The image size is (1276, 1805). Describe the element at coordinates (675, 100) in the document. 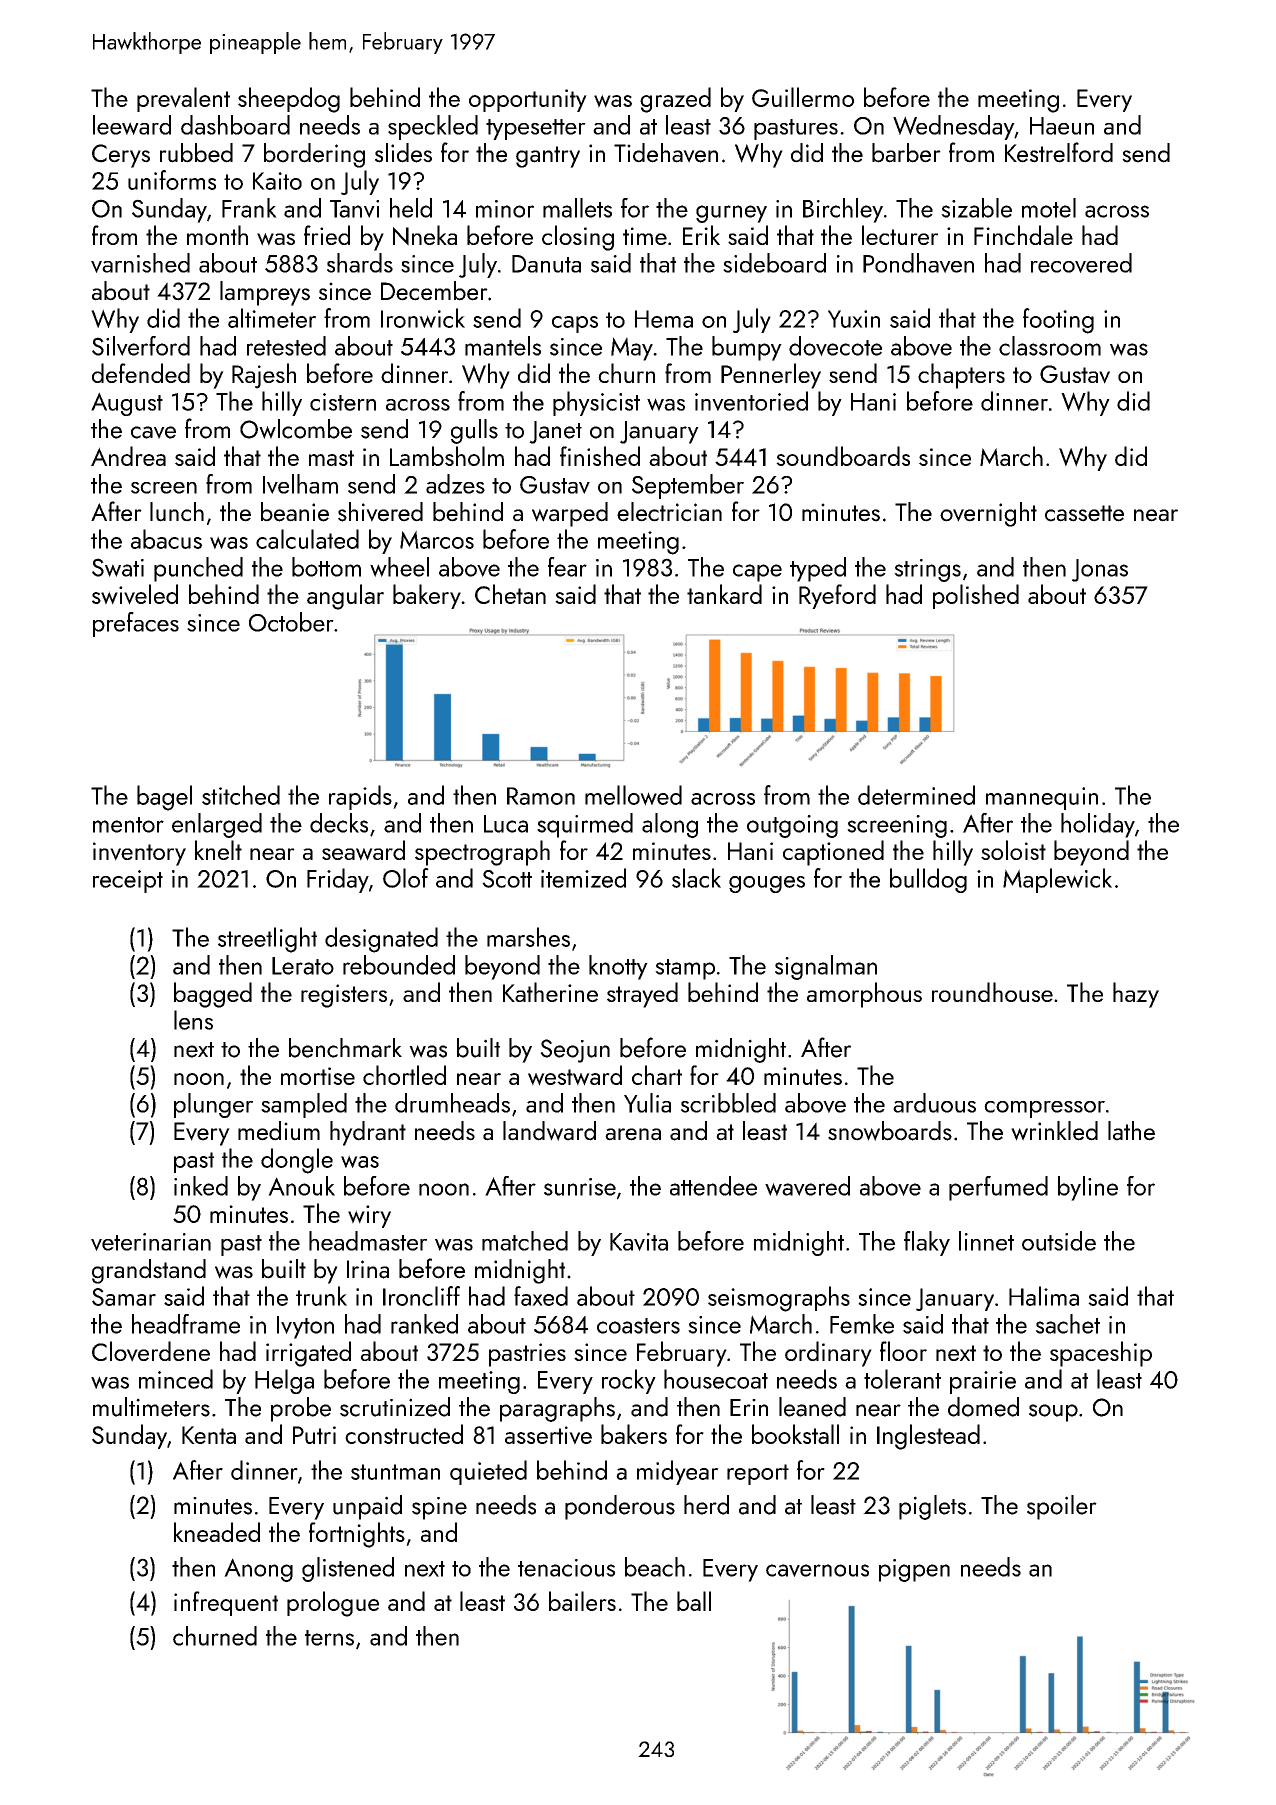

I see `grazed` at that location.
